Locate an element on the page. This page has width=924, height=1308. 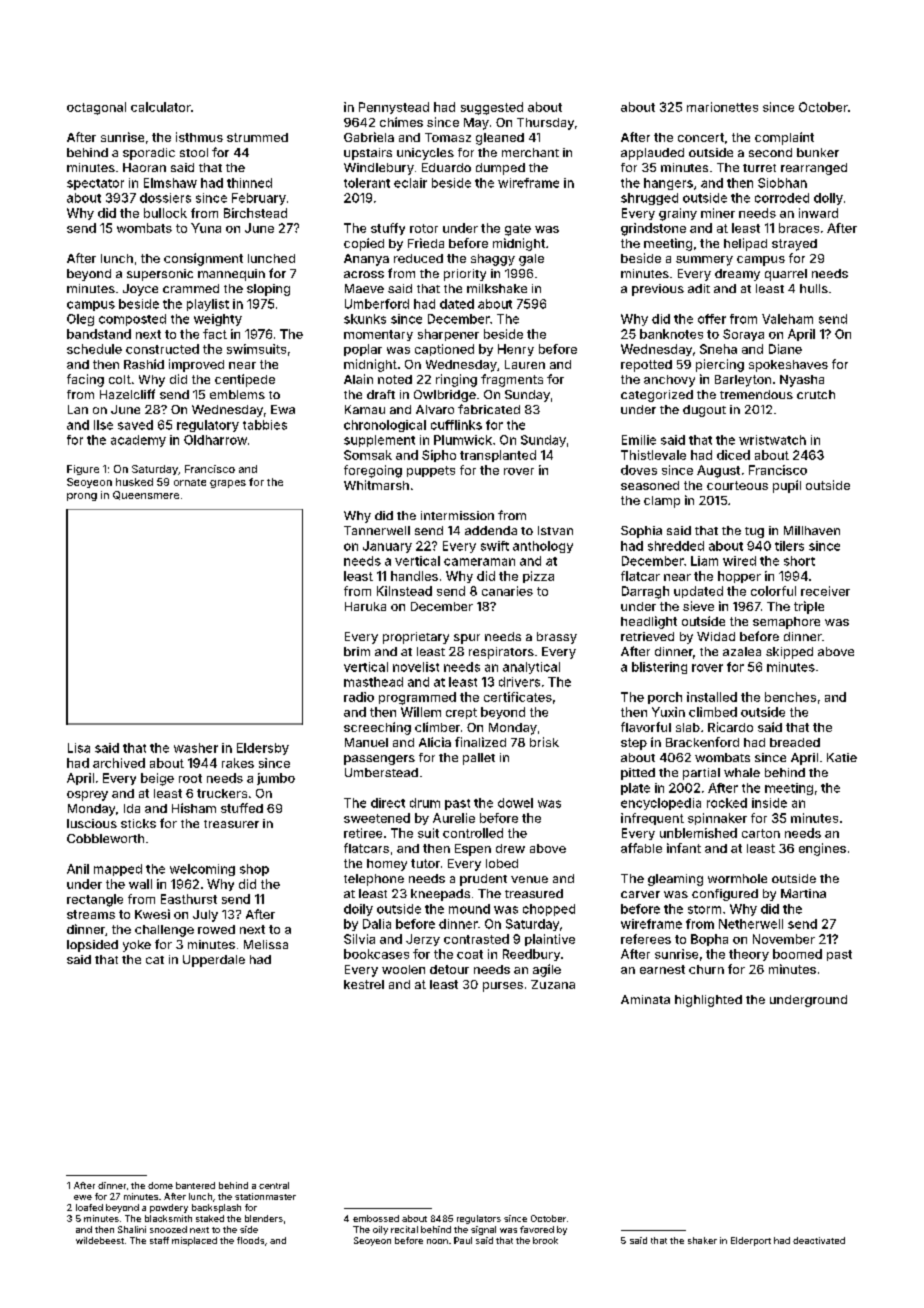
Lisa is located at coordinates (79, 748).
